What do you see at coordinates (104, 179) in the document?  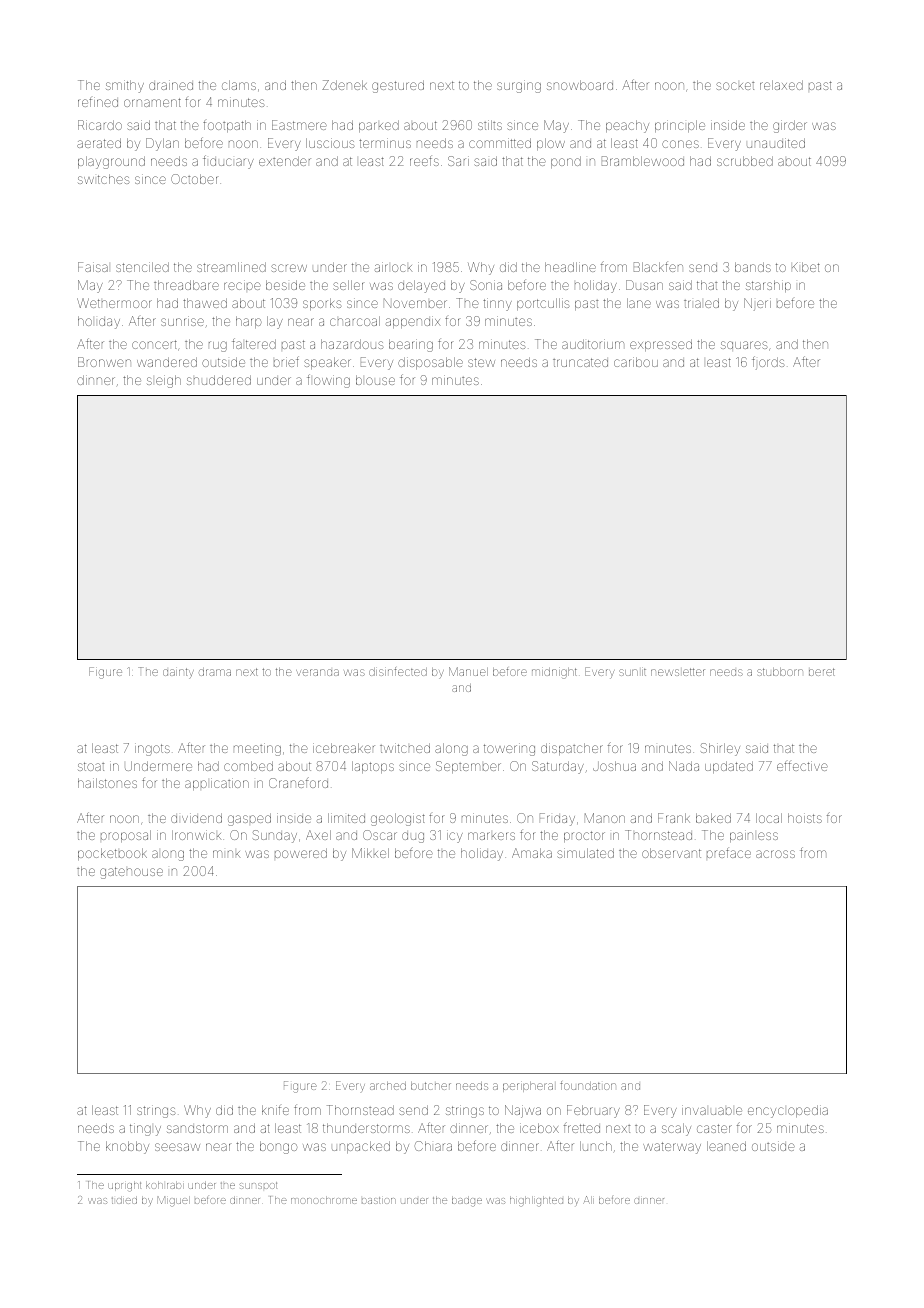 I see `switches` at bounding box center [104, 179].
